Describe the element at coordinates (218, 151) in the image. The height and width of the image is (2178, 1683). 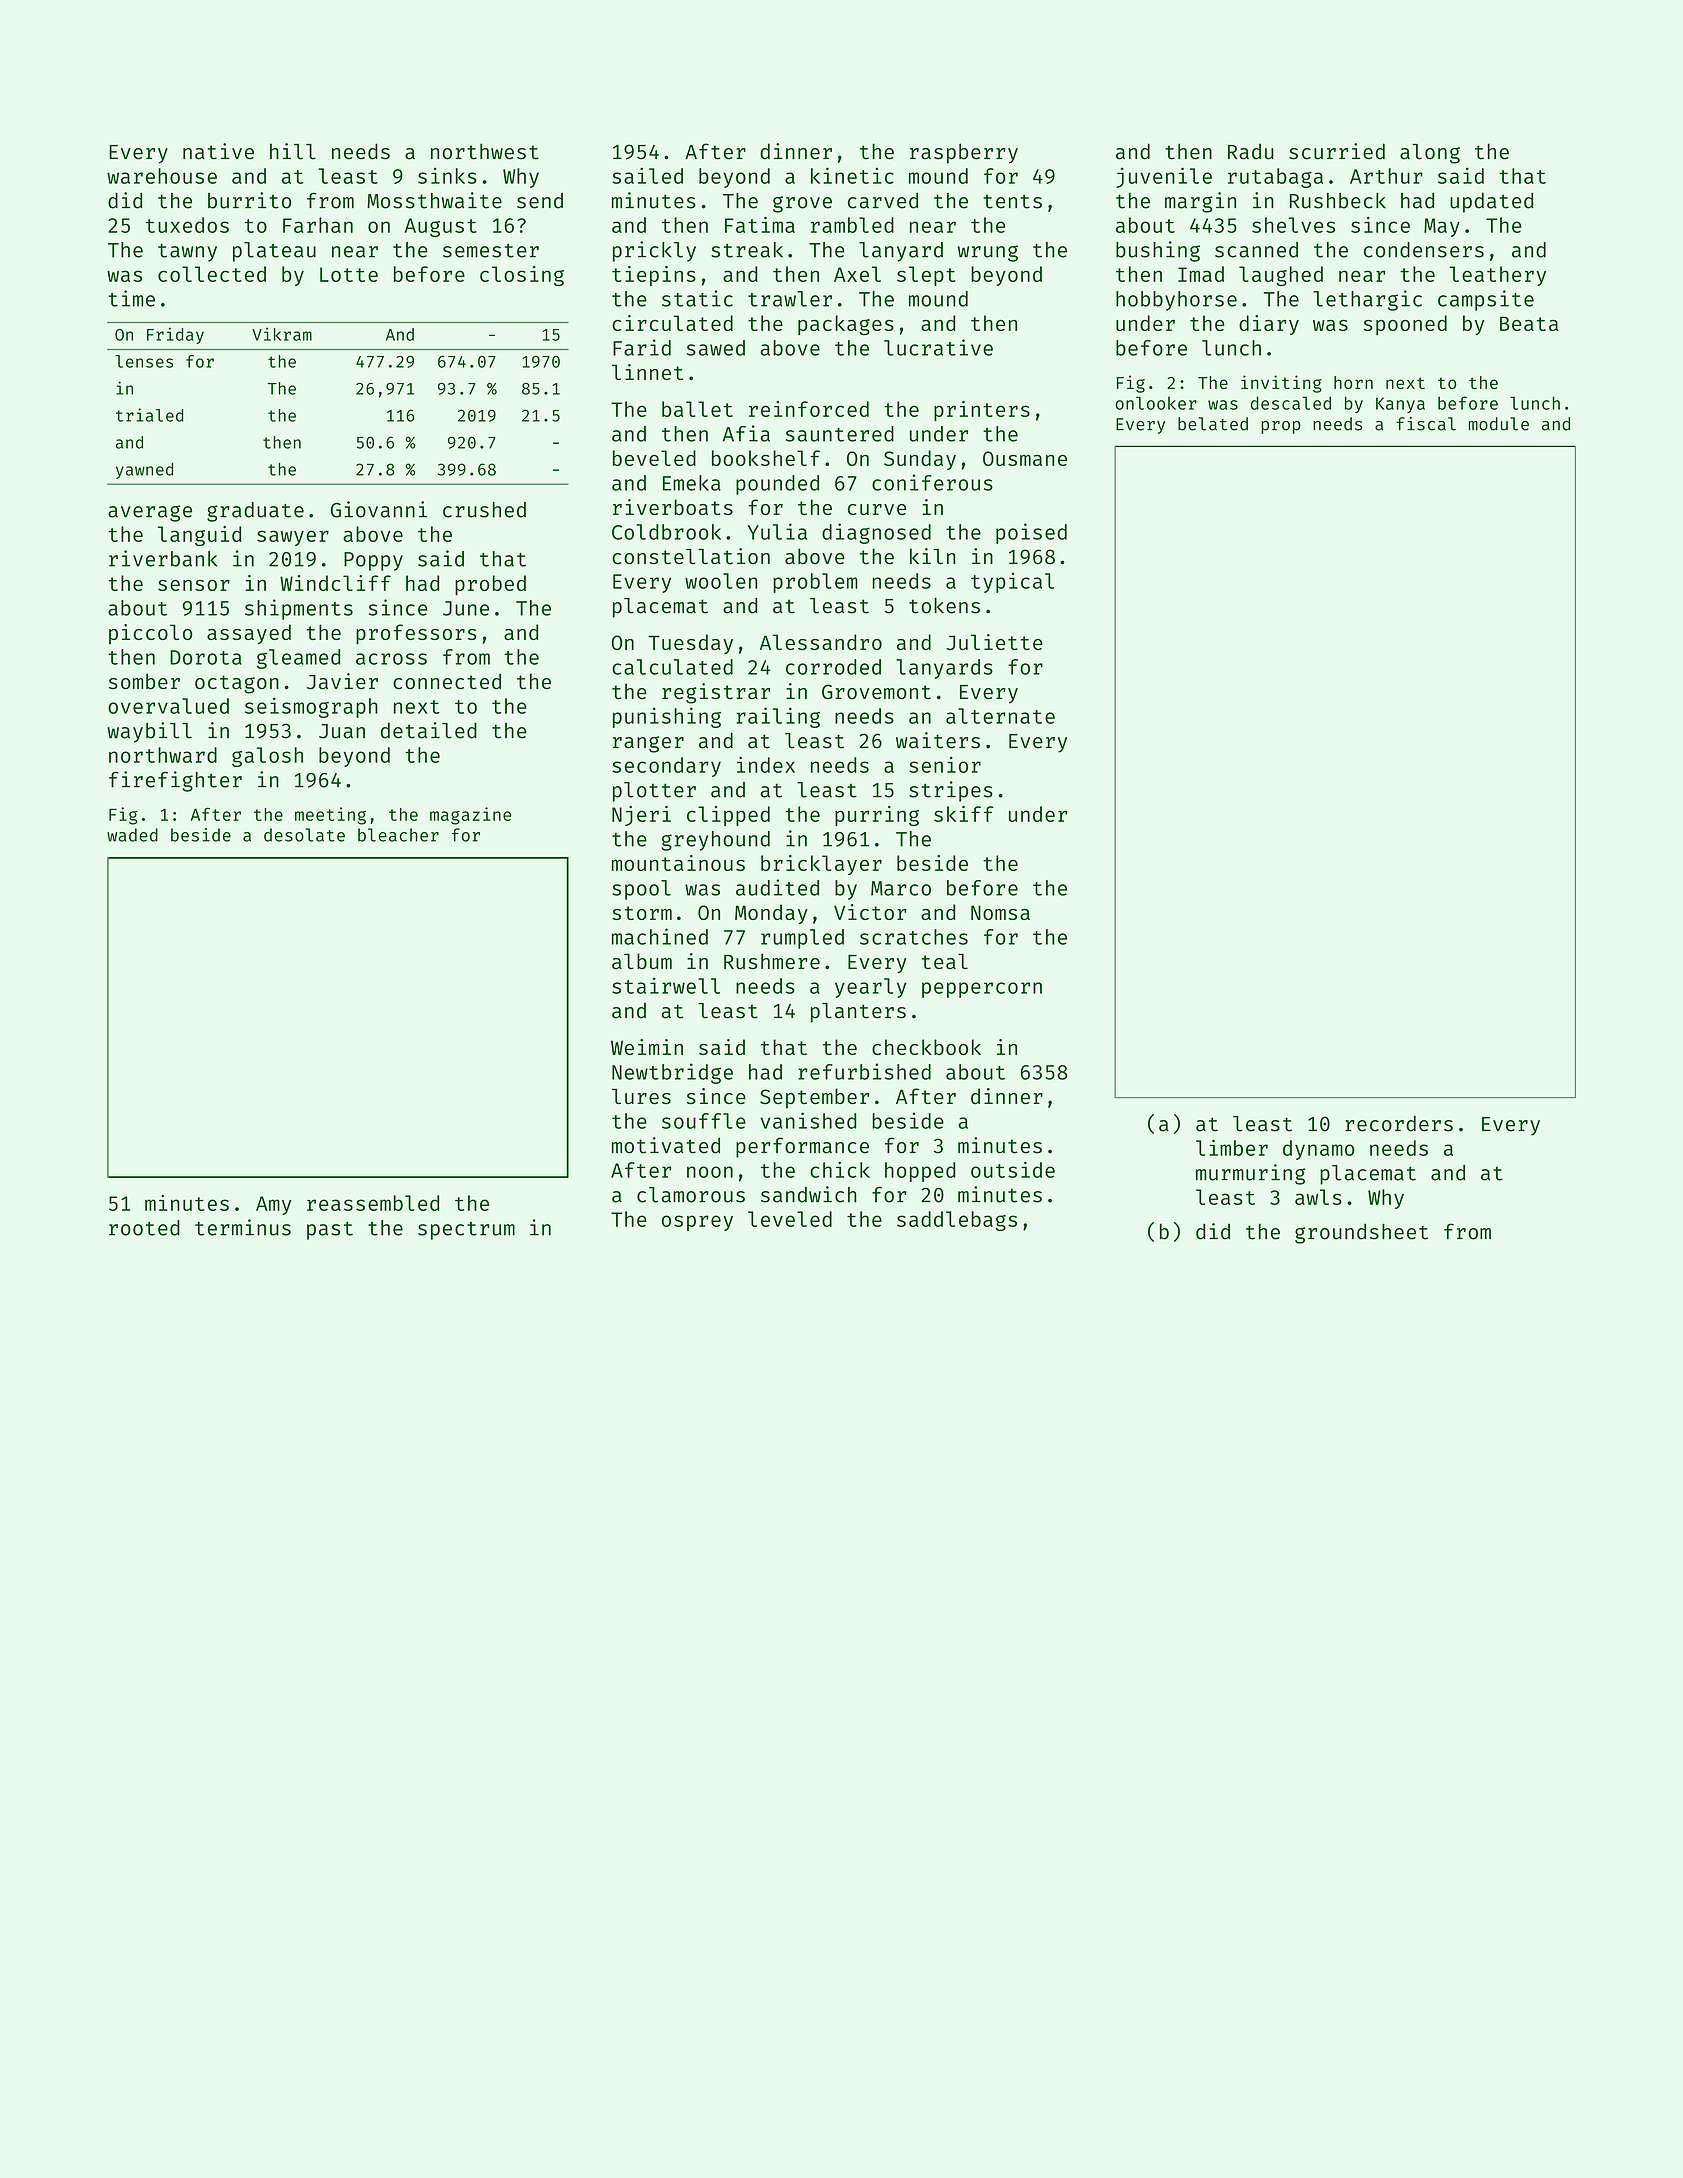
I see `native` at that location.
